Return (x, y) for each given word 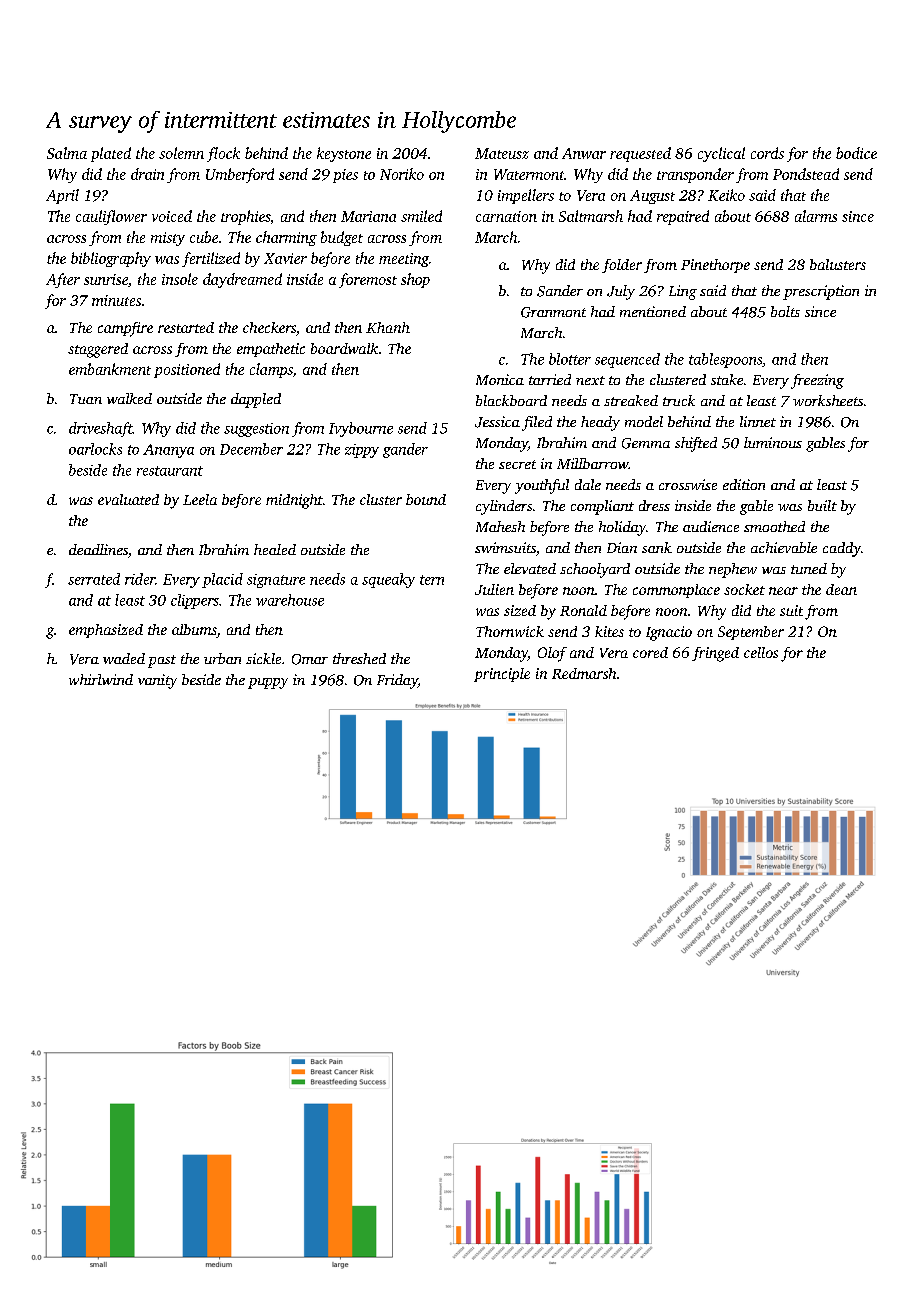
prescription (821, 292)
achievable (784, 547)
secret (517, 464)
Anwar (584, 153)
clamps (271, 370)
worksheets (828, 400)
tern (432, 580)
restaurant (170, 471)
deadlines (98, 549)
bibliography (111, 259)
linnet (758, 421)
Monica (500, 379)
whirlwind (101, 679)
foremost (368, 280)
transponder (695, 175)
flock (223, 154)
